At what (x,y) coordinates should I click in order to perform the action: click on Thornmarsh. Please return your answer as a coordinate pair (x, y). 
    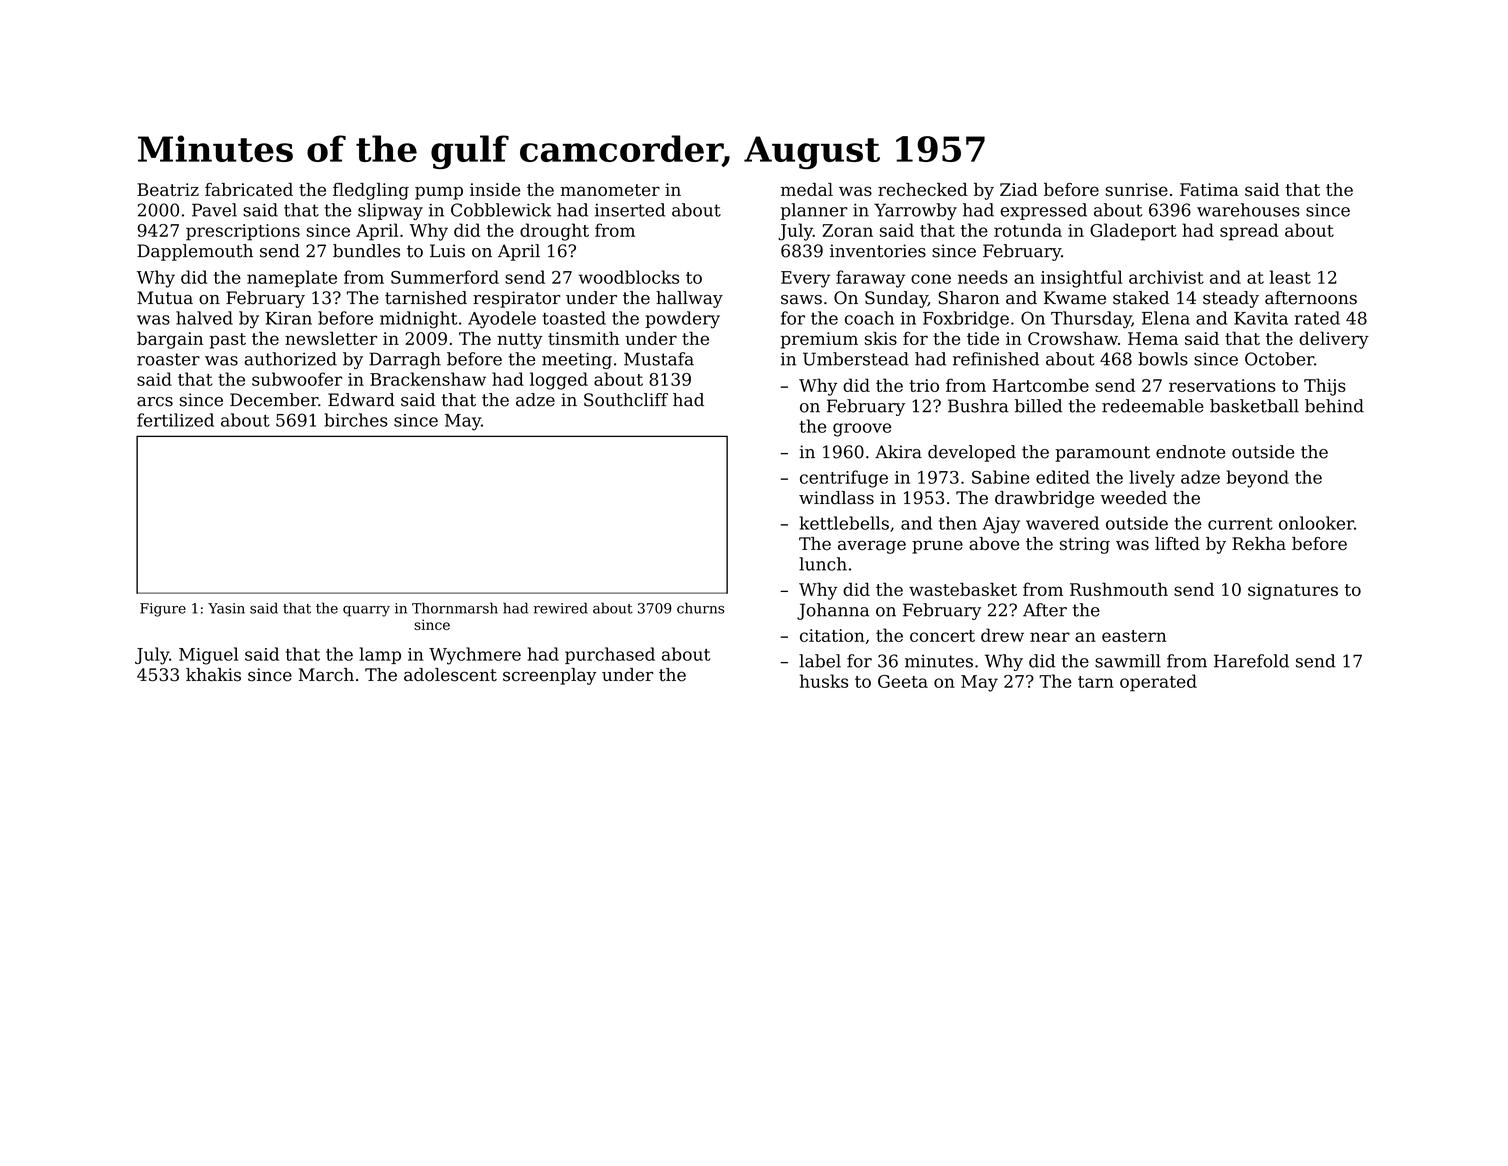
    Looking at the image, I should click on (455, 608).
